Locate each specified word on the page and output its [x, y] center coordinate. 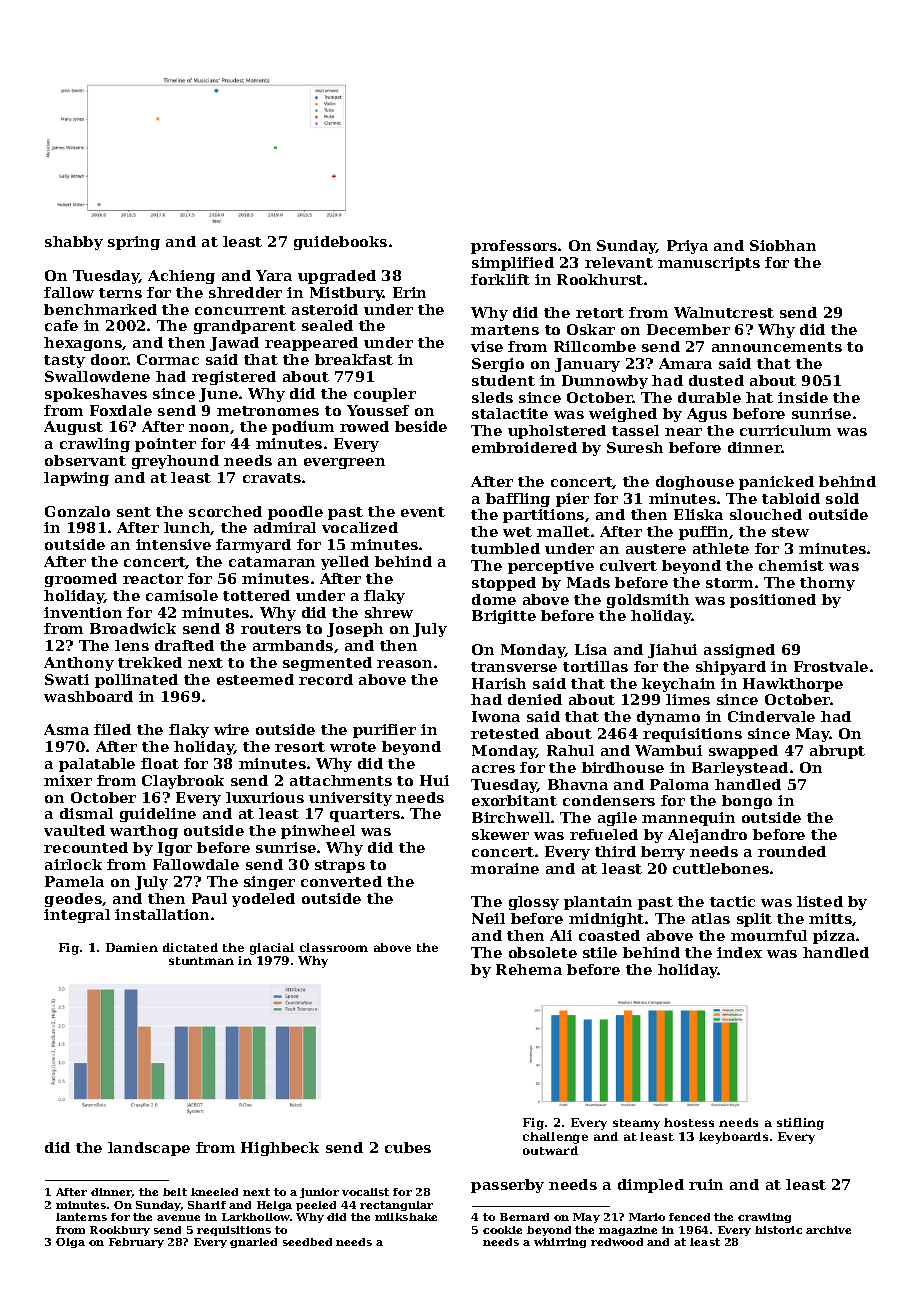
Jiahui [672, 651]
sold [842, 498]
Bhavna [578, 784]
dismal [86, 813]
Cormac [168, 359]
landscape [149, 1149]
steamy [636, 1124]
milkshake [406, 1217]
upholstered [557, 432]
